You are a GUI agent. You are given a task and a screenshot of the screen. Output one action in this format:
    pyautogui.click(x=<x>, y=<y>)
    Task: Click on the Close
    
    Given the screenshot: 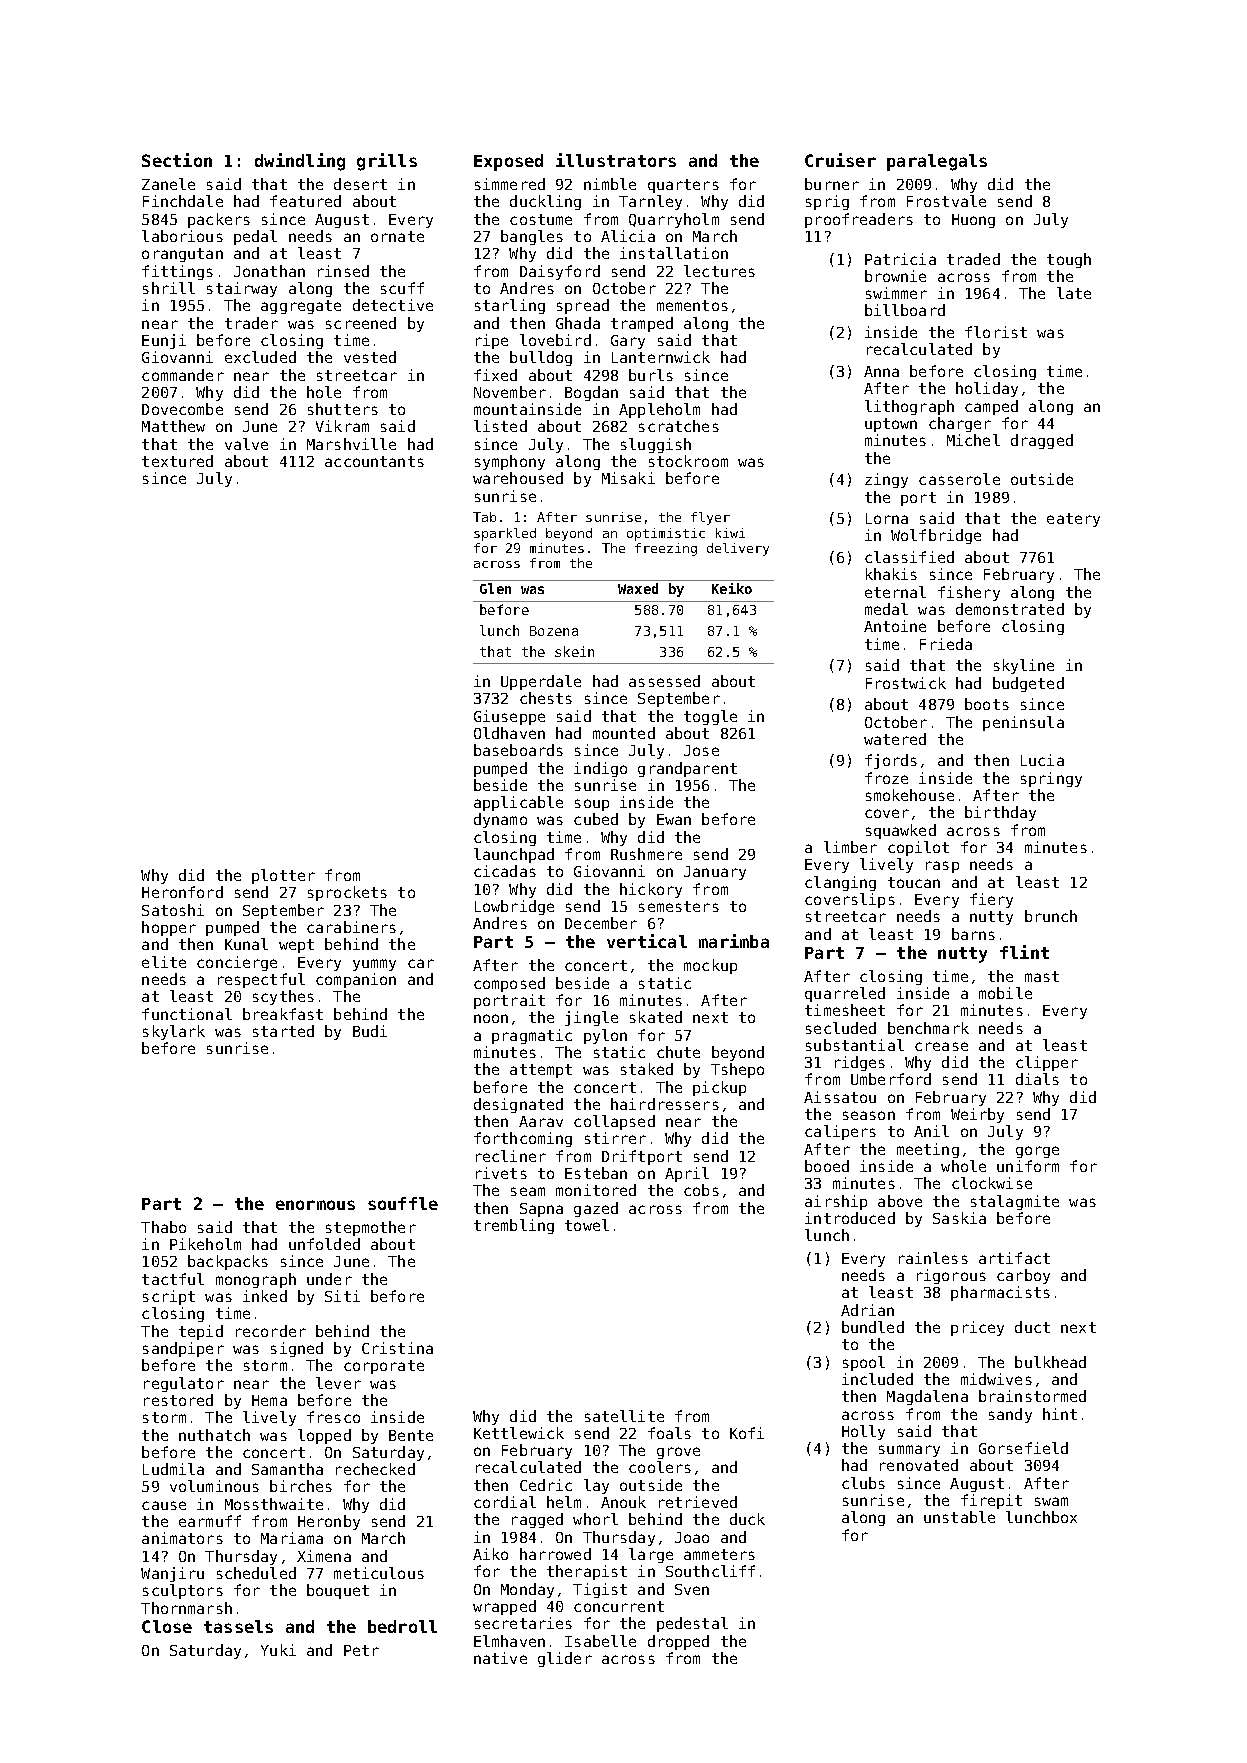 What is the action you would take?
    pyautogui.click(x=167, y=1626)
